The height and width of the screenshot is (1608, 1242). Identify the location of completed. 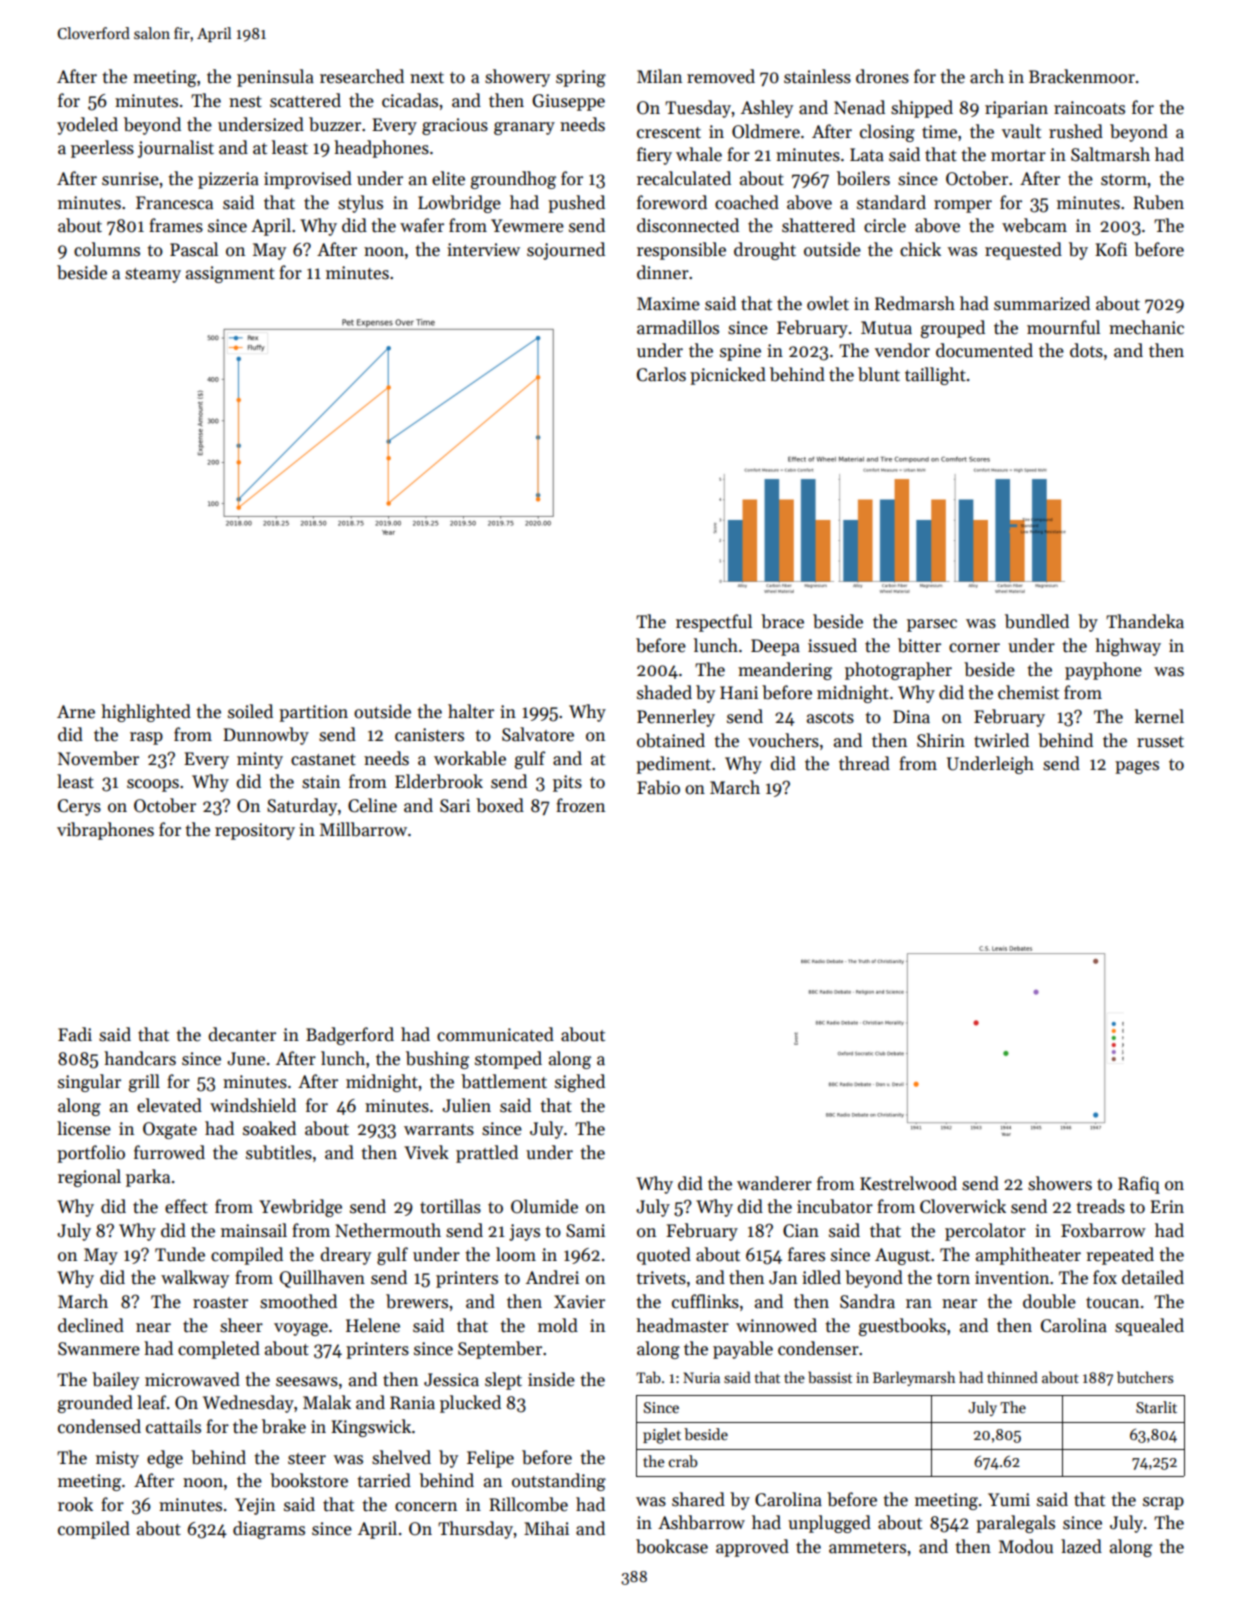
(219, 1350).
